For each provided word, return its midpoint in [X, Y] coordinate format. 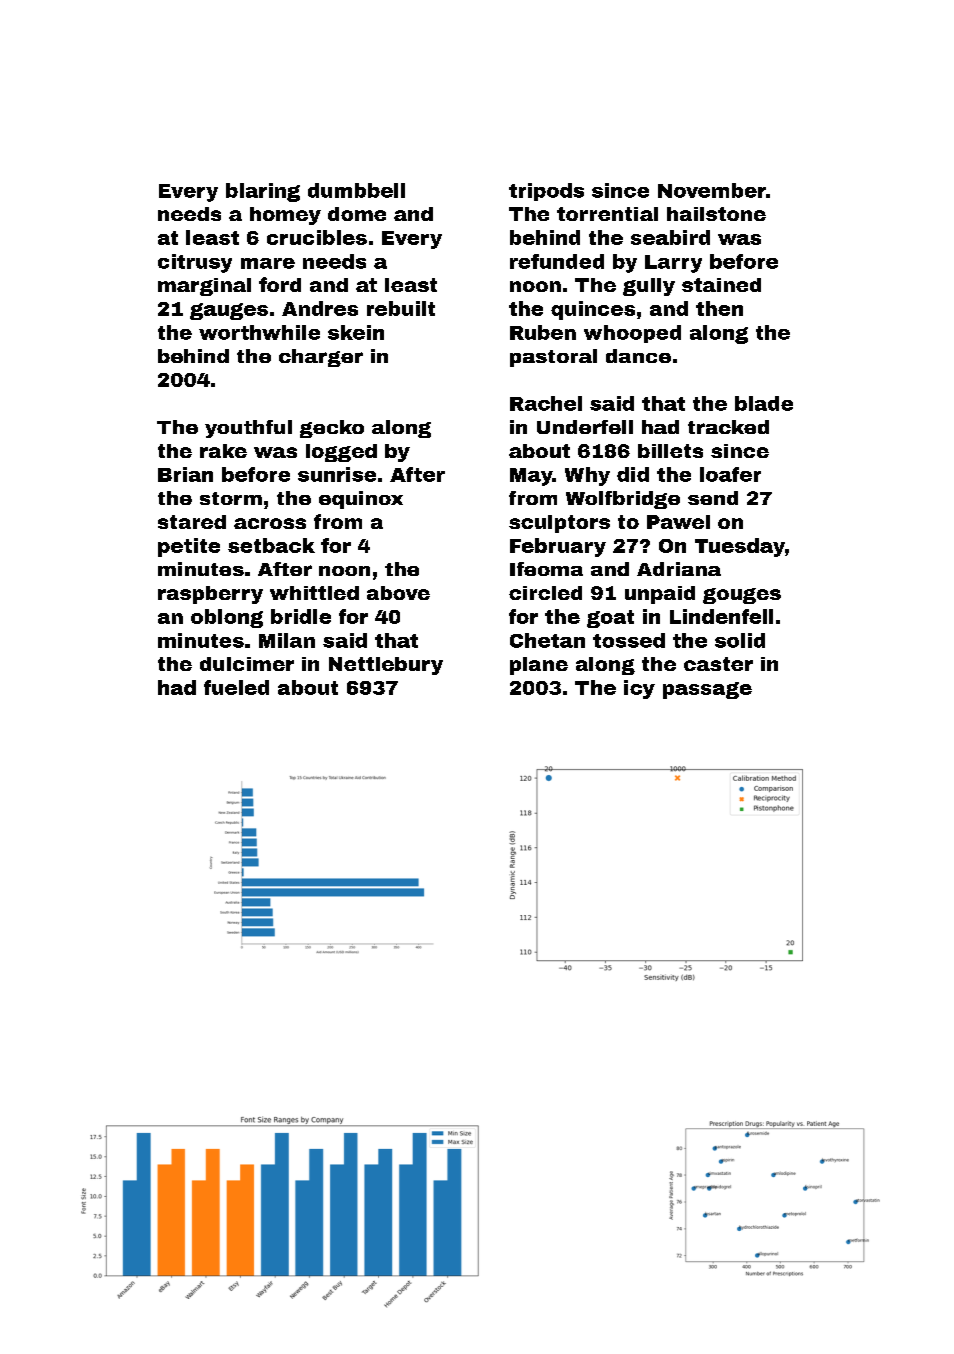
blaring [263, 192]
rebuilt [401, 308]
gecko [332, 429]
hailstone [716, 214]
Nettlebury [386, 666]
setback [271, 545]
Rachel [546, 403]
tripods [546, 192]
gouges [742, 596]
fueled [236, 687]
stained [721, 285]
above [398, 593]
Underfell [585, 427]
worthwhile [259, 332]
